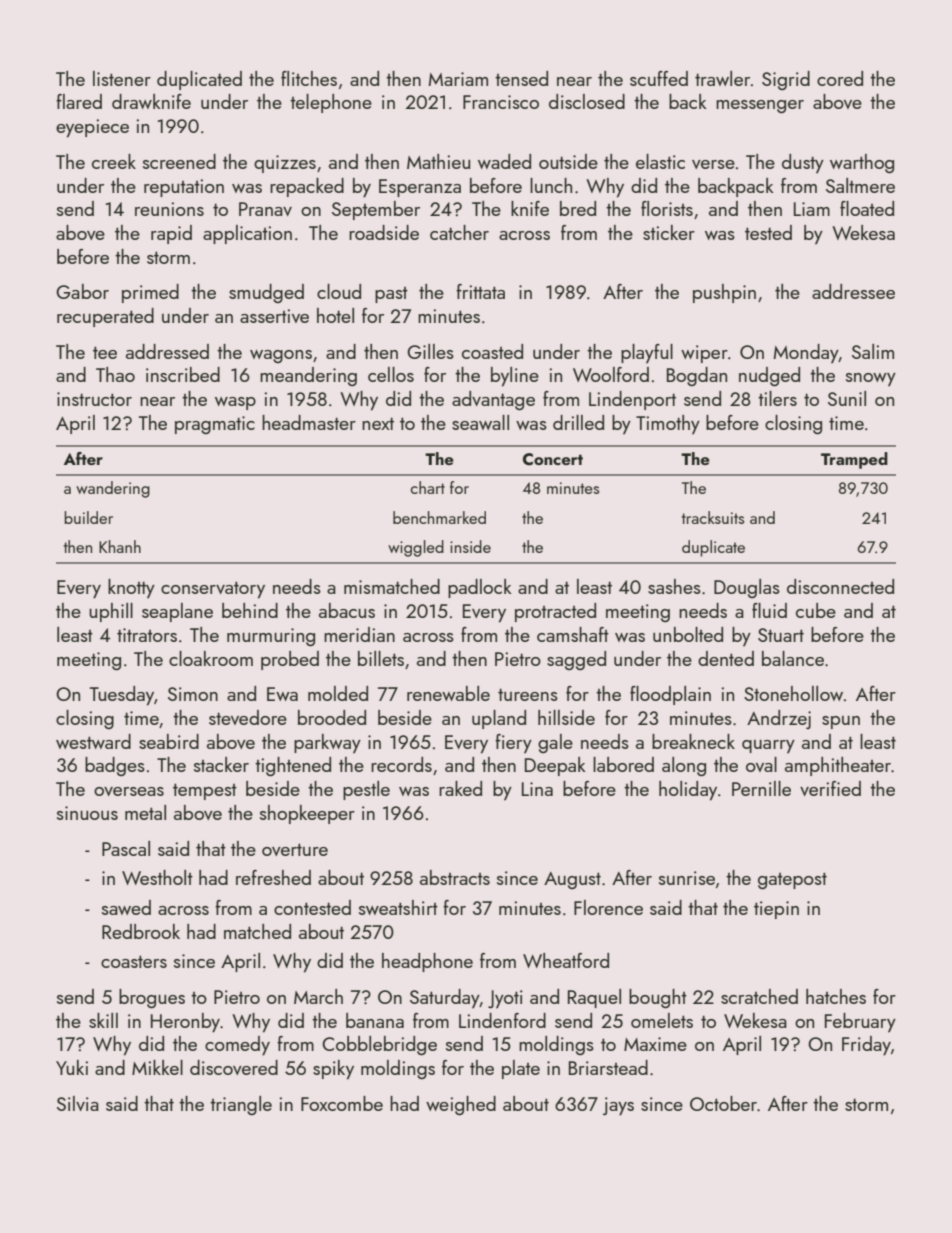 The image size is (952, 1233). What do you see at coordinates (724, 293) in the document?
I see `pushpin` at bounding box center [724, 293].
